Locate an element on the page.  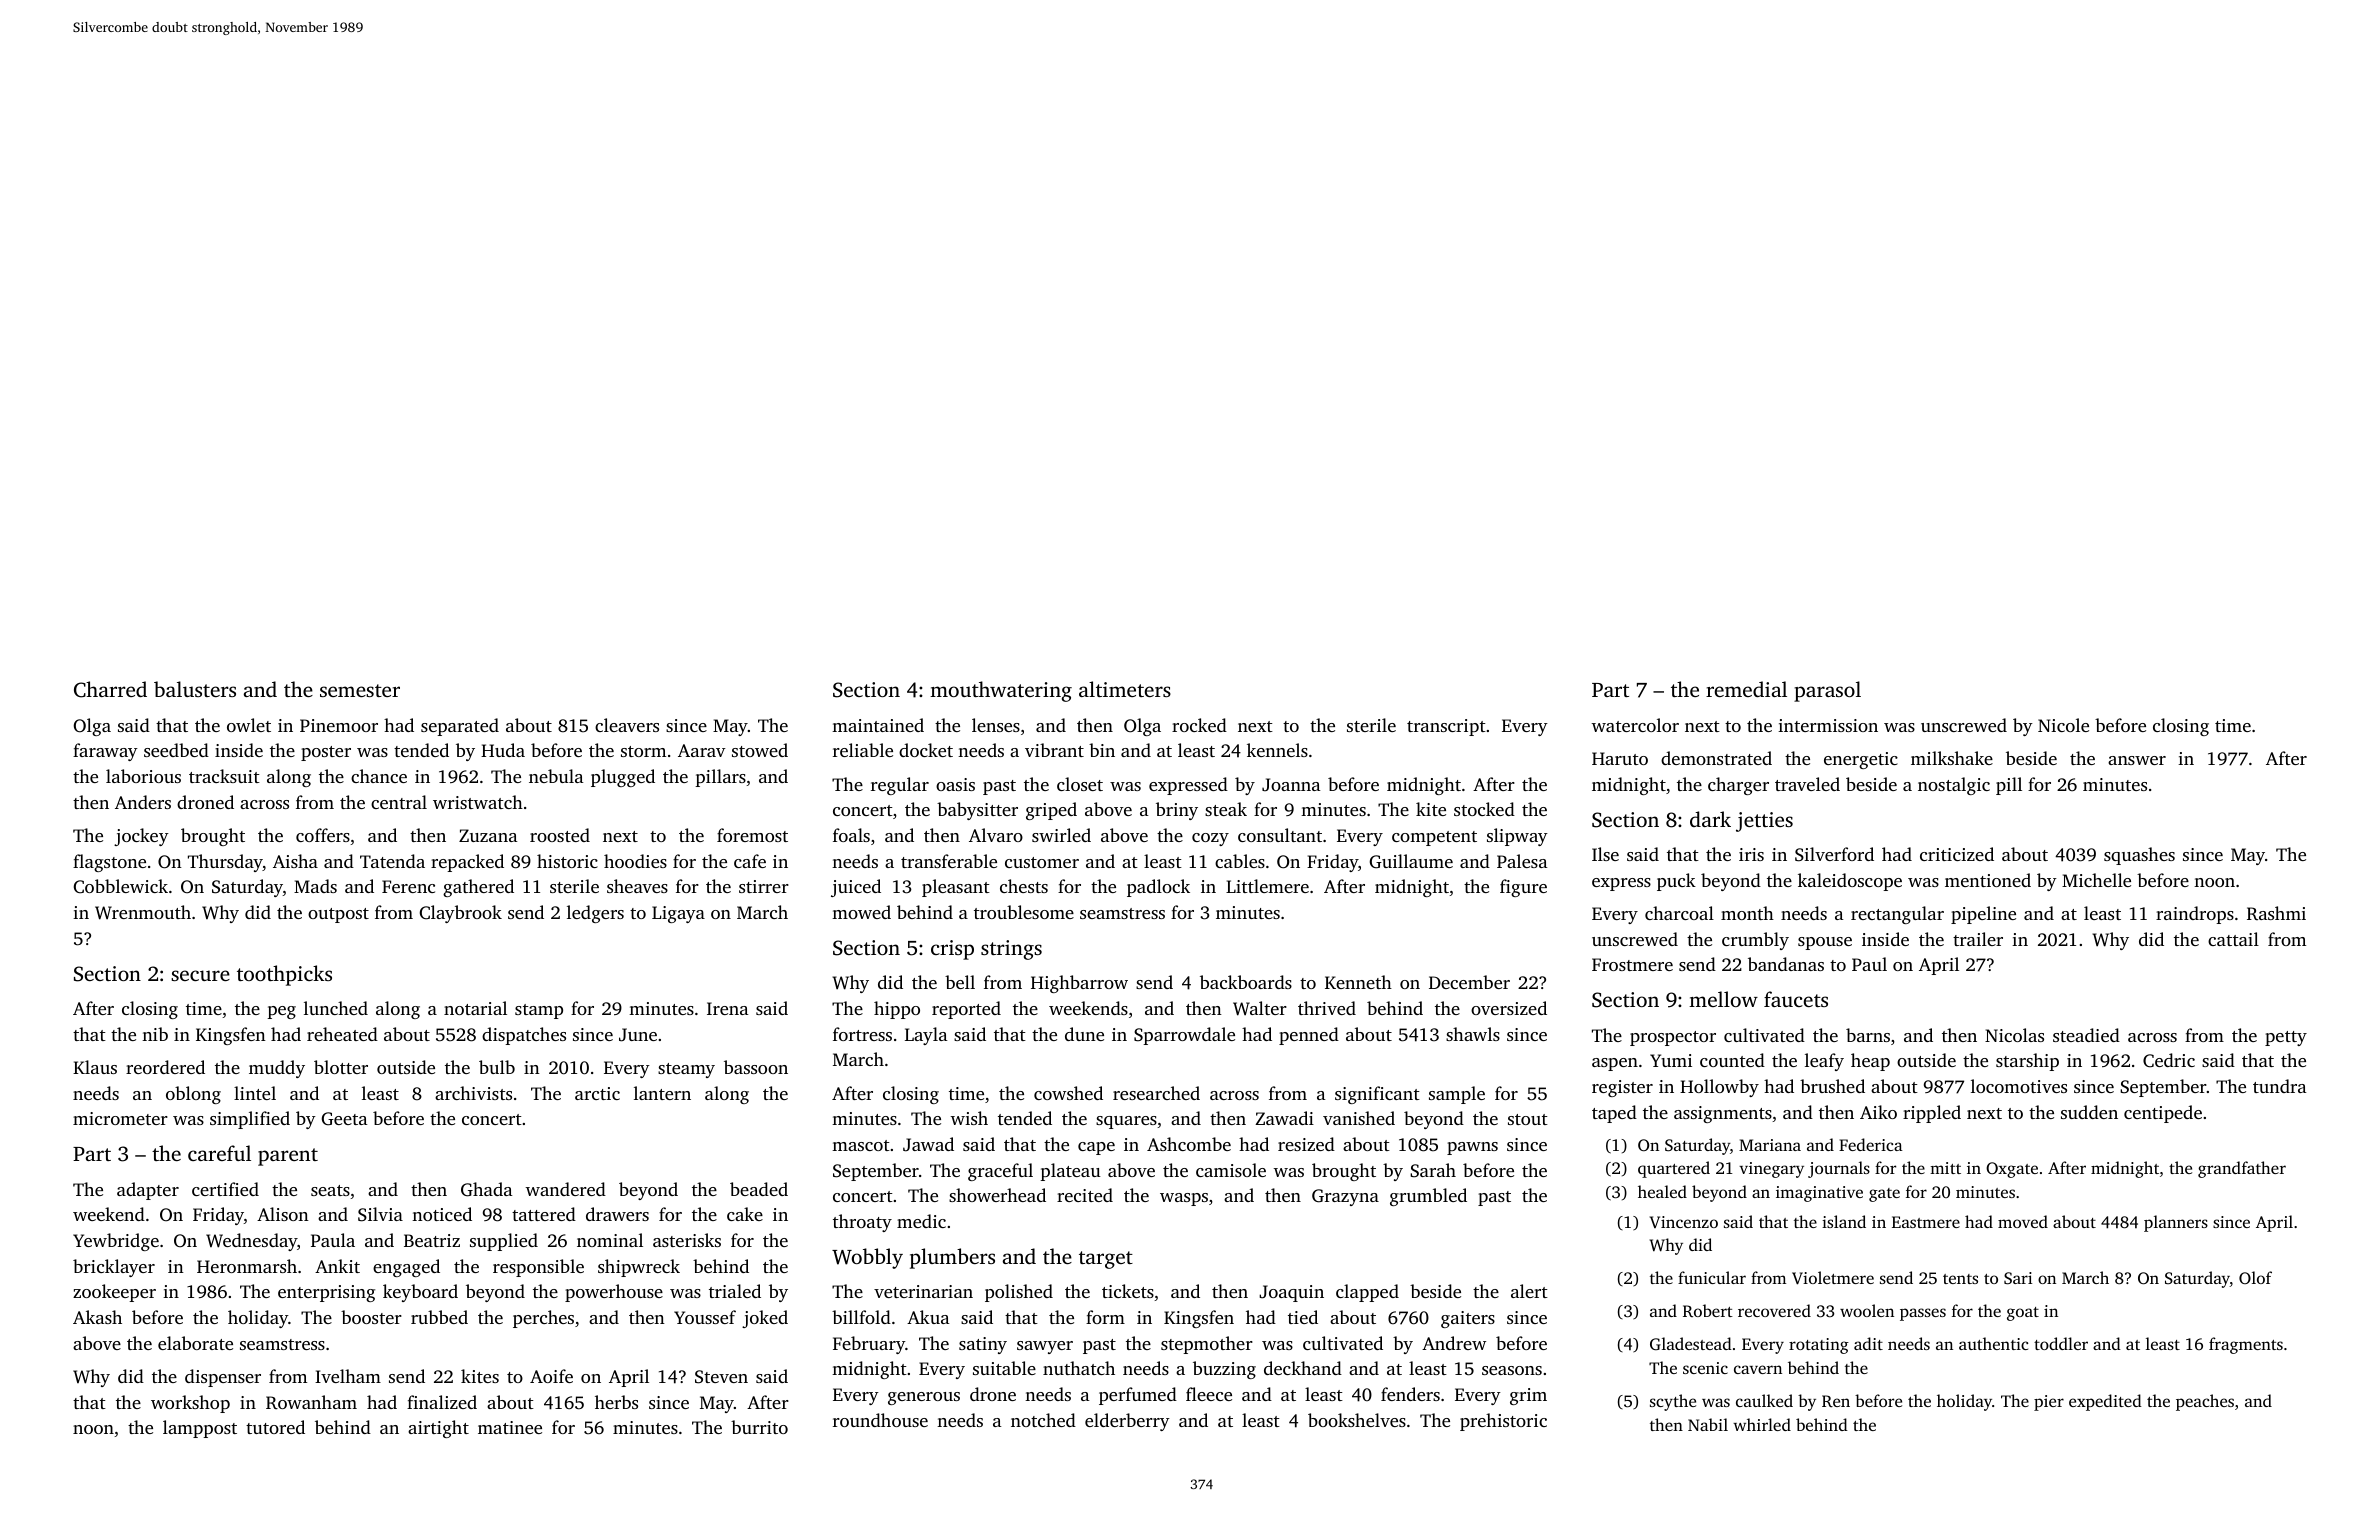
trailer is located at coordinates (1978, 939).
